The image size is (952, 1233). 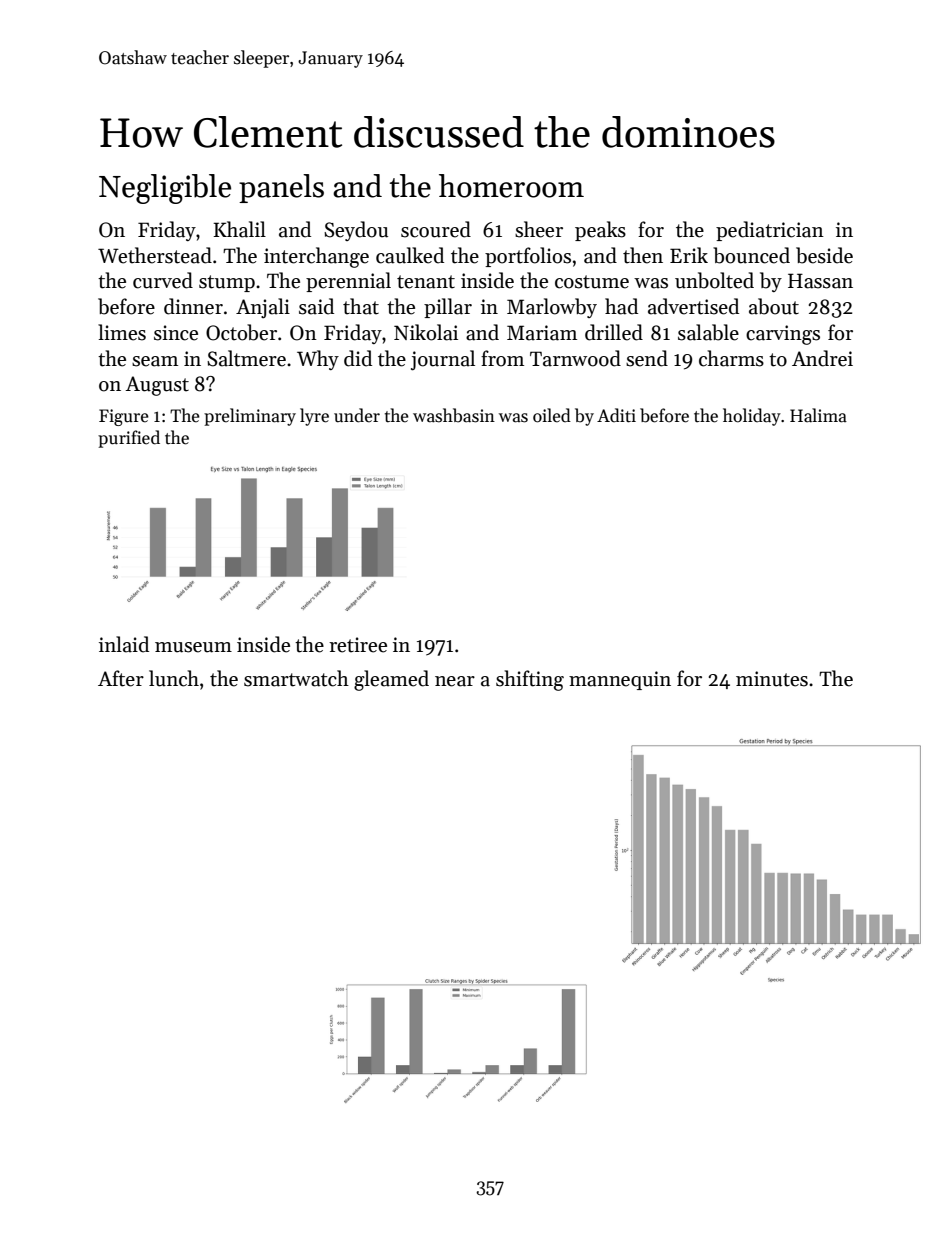 I want to click on pediatrician, so click(x=770, y=231).
